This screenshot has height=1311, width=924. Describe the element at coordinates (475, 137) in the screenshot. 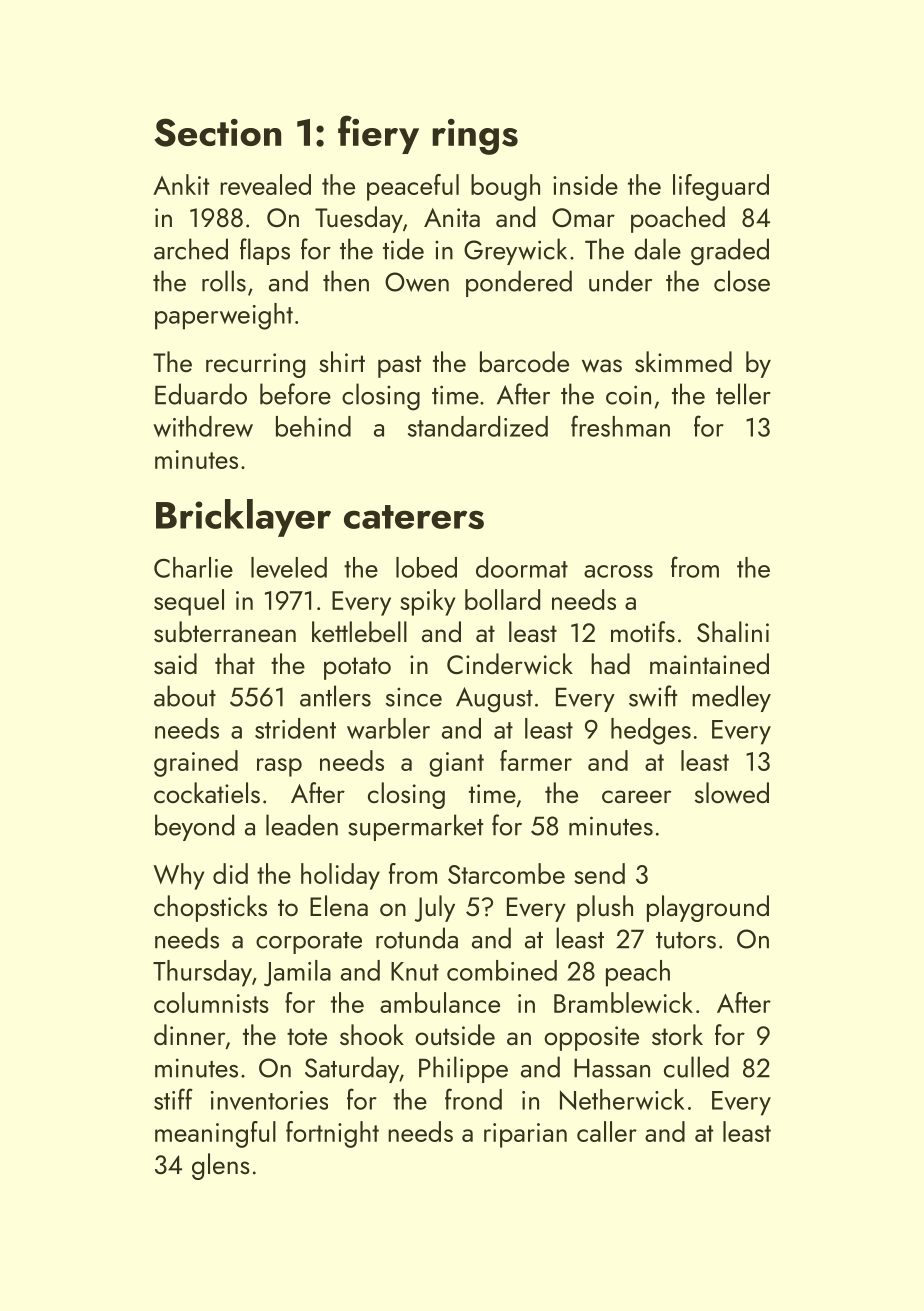

I see `rings` at that location.
